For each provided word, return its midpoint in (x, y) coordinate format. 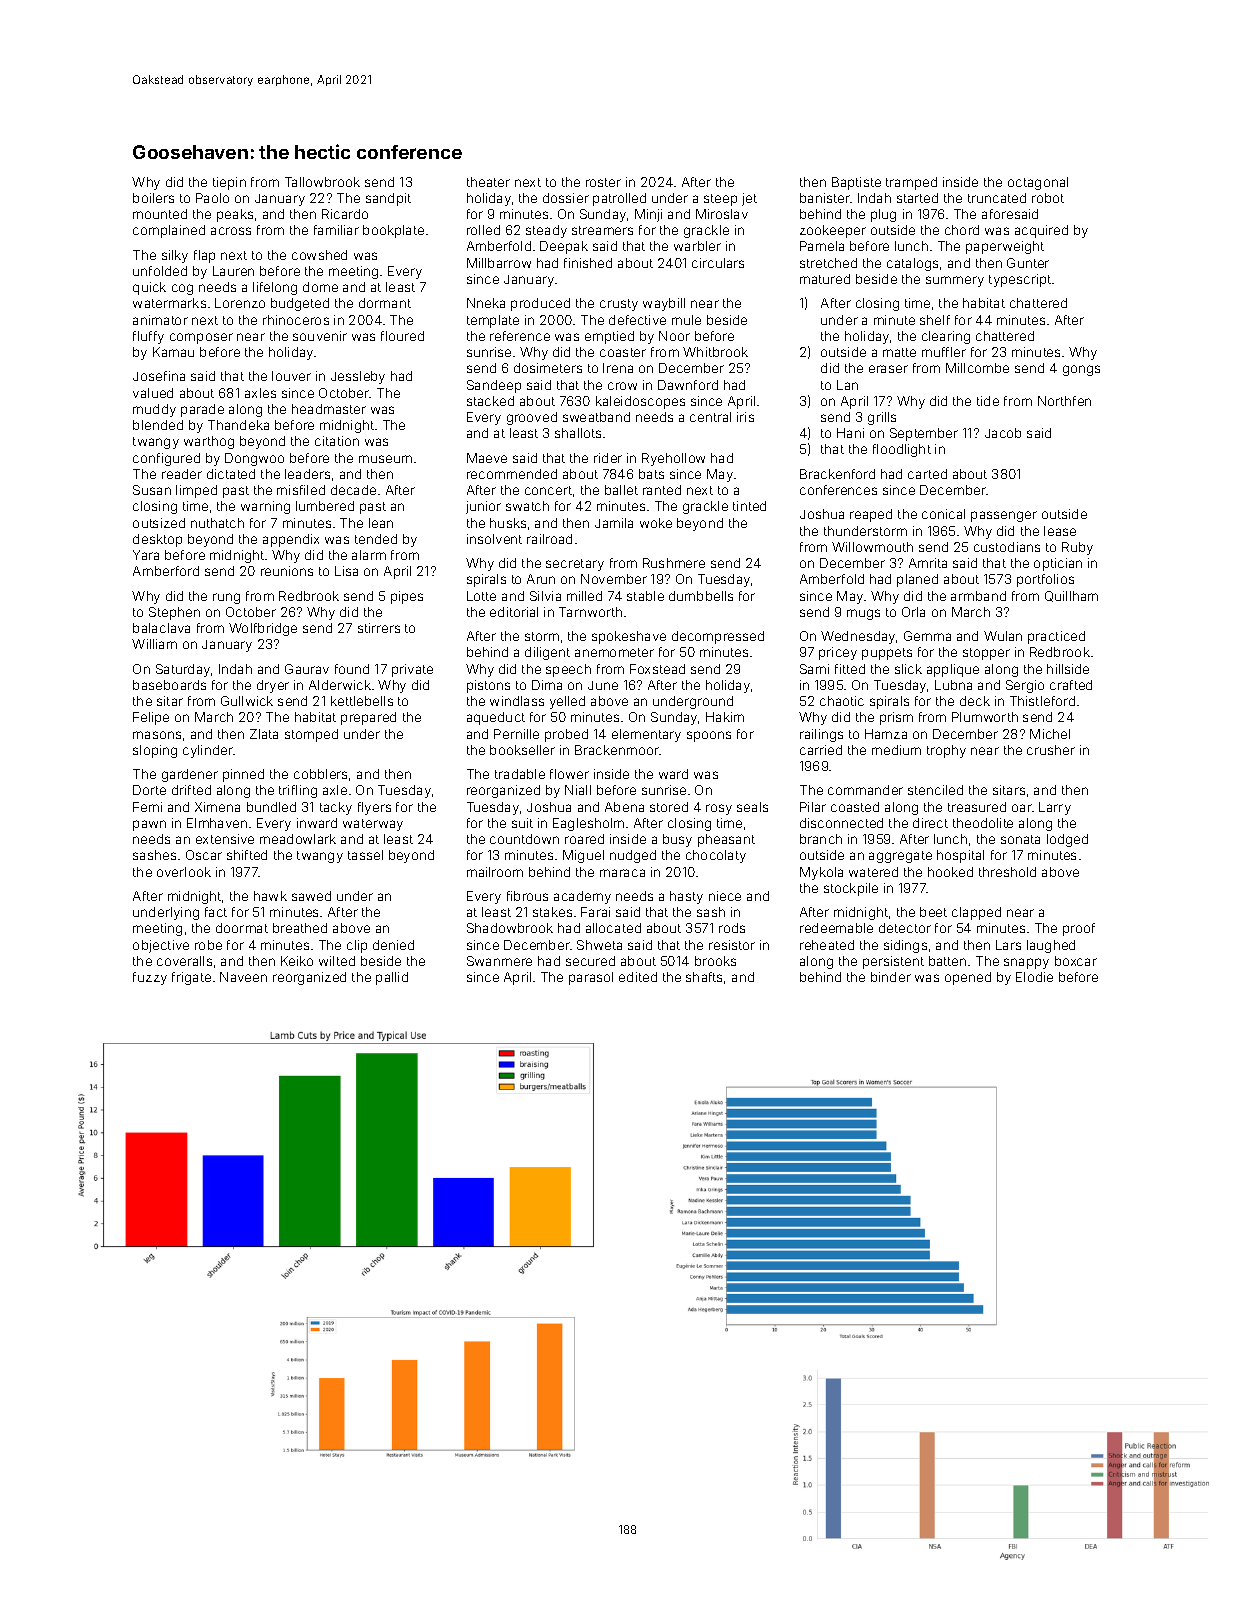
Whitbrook (715, 352)
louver (291, 376)
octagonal (1038, 183)
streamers (602, 230)
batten (947, 961)
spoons (709, 736)
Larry (1055, 808)
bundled (271, 807)
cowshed (319, 255)
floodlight (902, 450)
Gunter (1028, 263)
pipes (407, 597)
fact (216, 912)
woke (656, 523)
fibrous (527, 896)
